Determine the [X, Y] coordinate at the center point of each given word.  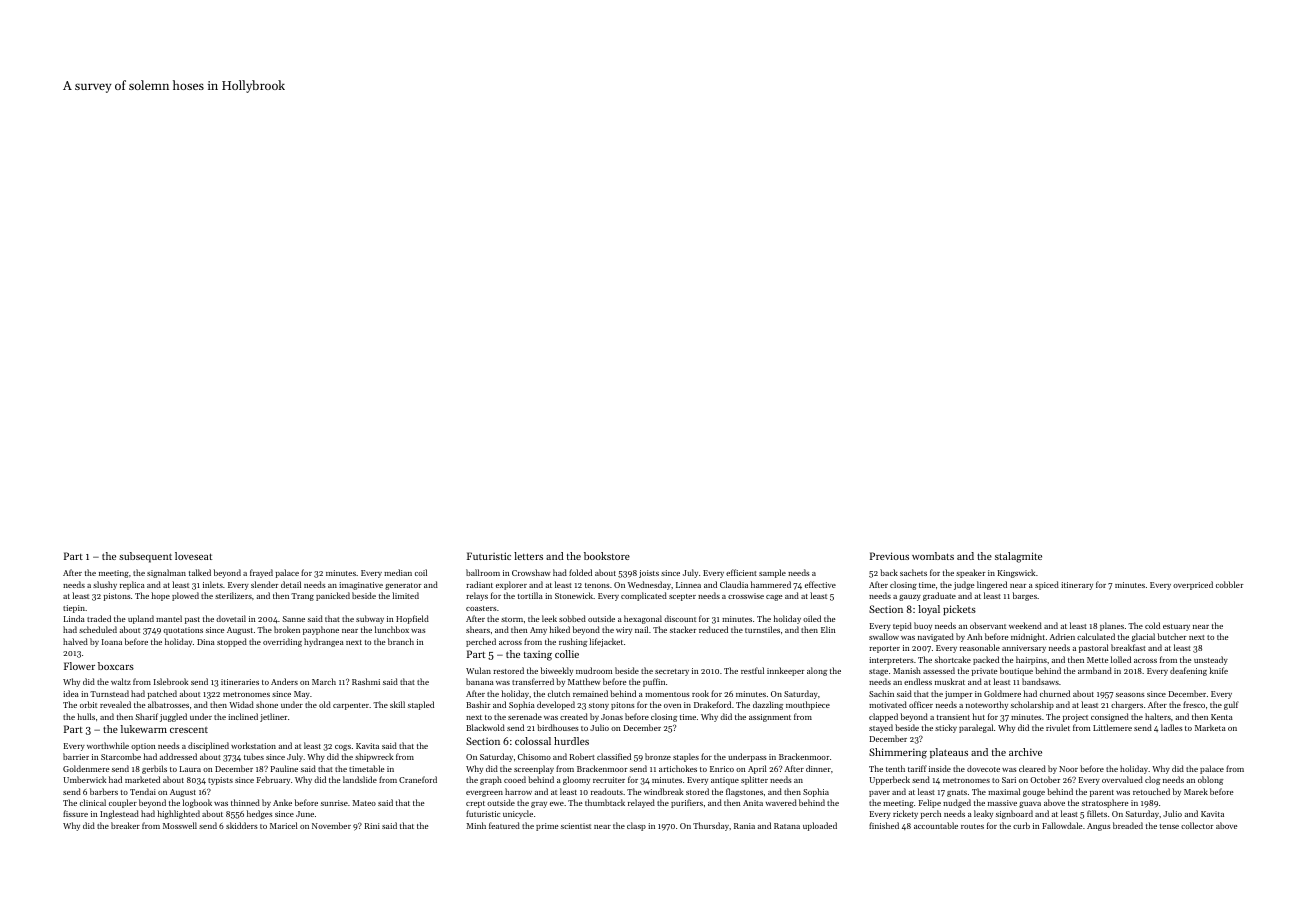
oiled [812, 618]
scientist [576, 826]
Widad [241, 704]
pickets [959, 610]
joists [649, 574]
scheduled [98, 629]
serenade [525, 716]
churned [1055, 693]
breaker [125, 825]
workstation [253, 745]
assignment [770, 718]
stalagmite [1018, 557]
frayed [261, 573]
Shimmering [898, 753]
